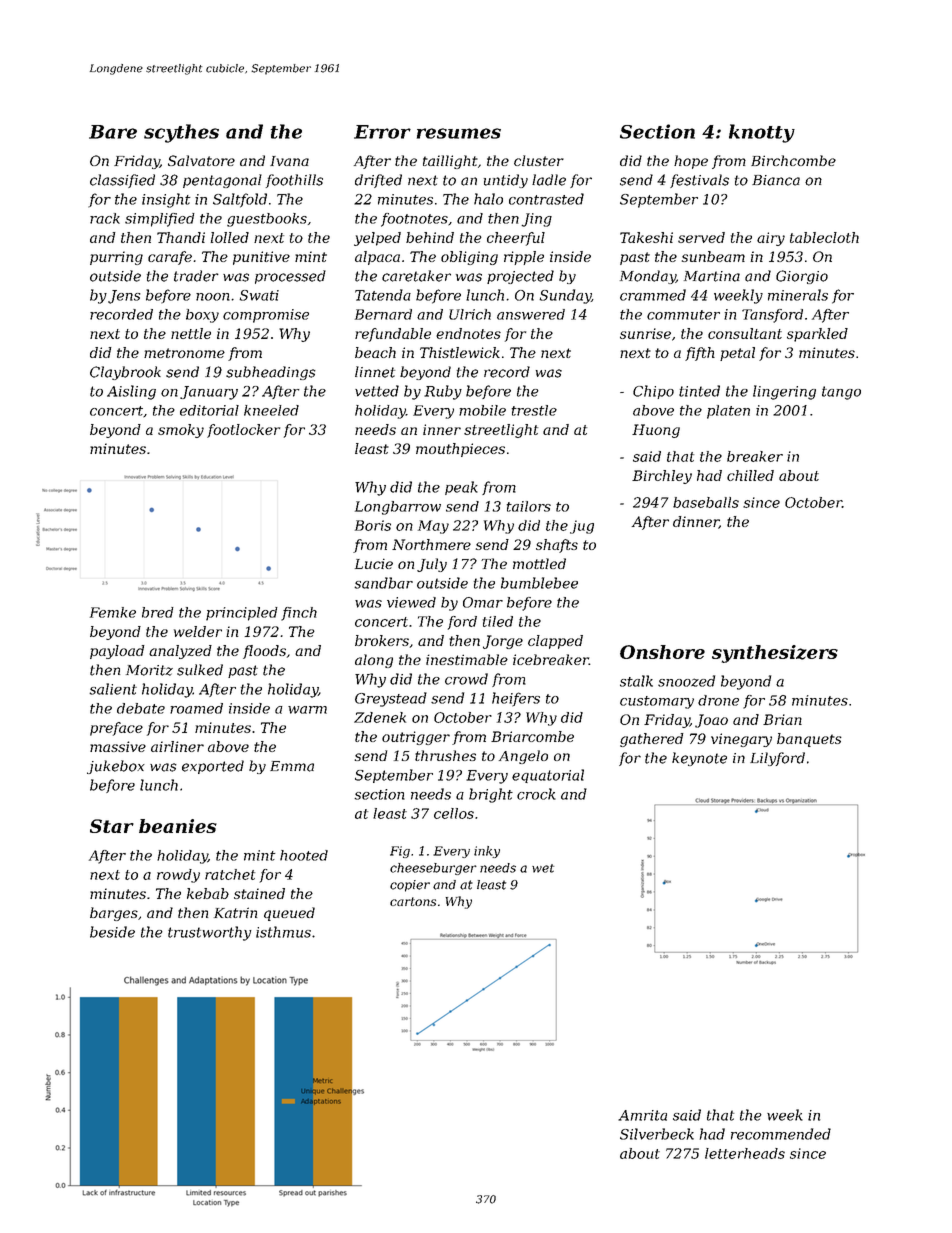  I want to click on crock, so click(536, 794).
